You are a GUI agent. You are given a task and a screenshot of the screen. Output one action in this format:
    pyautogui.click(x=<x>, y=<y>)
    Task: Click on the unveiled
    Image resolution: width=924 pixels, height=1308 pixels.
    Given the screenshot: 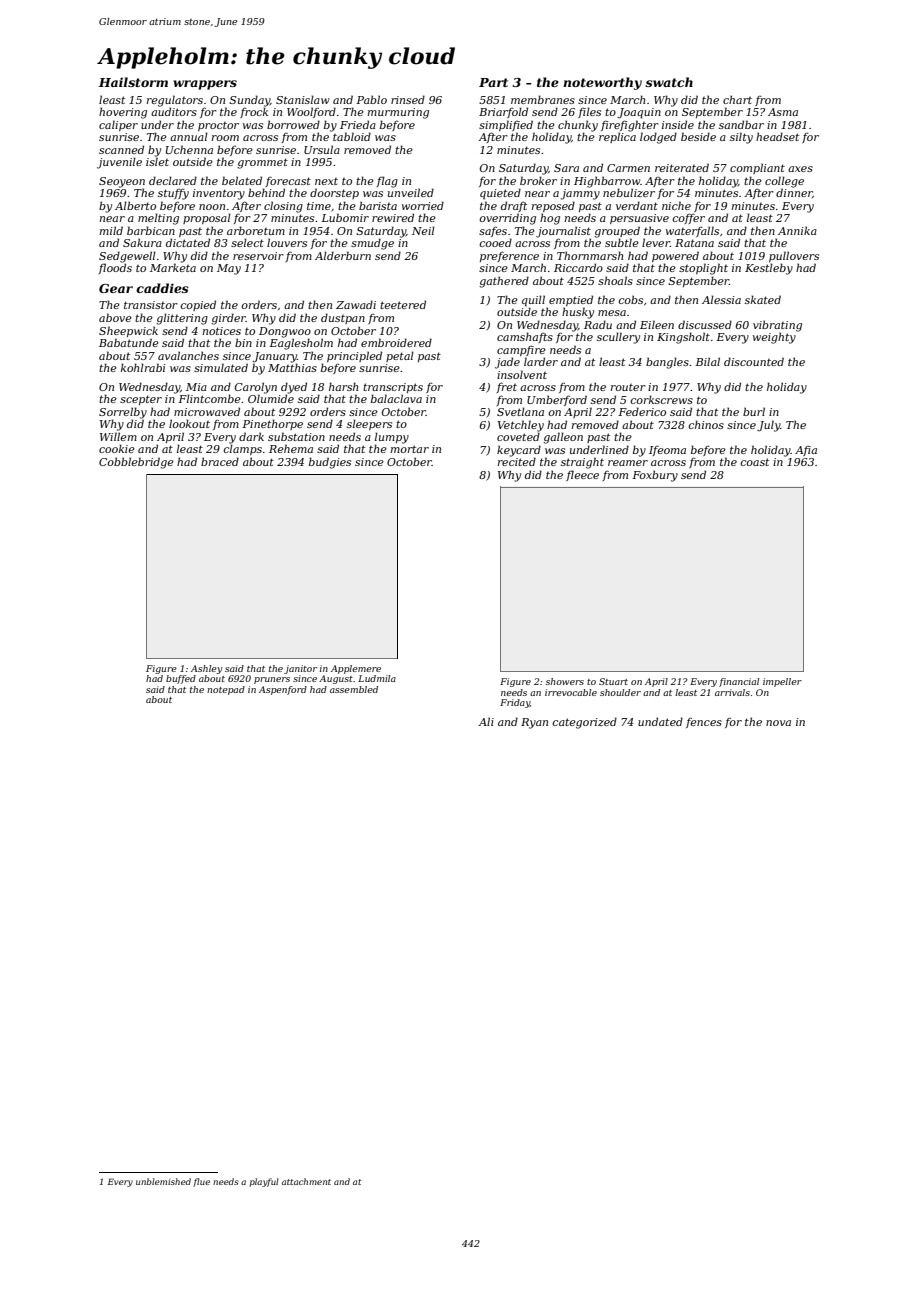 What is the action you would take?
    pyautogui.click(x=411, y=192)
